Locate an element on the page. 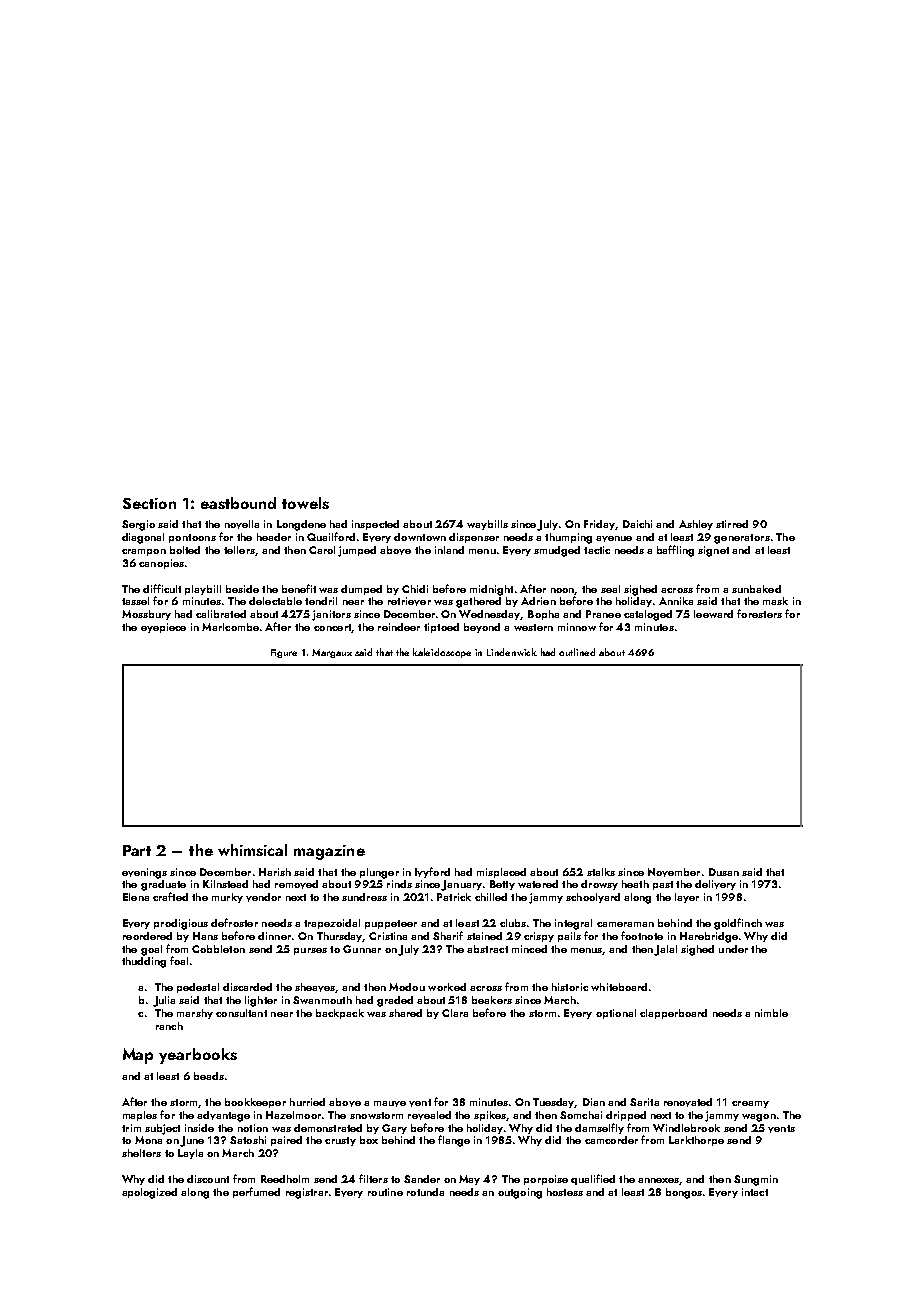  tassel is located at coordinates (135, 601).
